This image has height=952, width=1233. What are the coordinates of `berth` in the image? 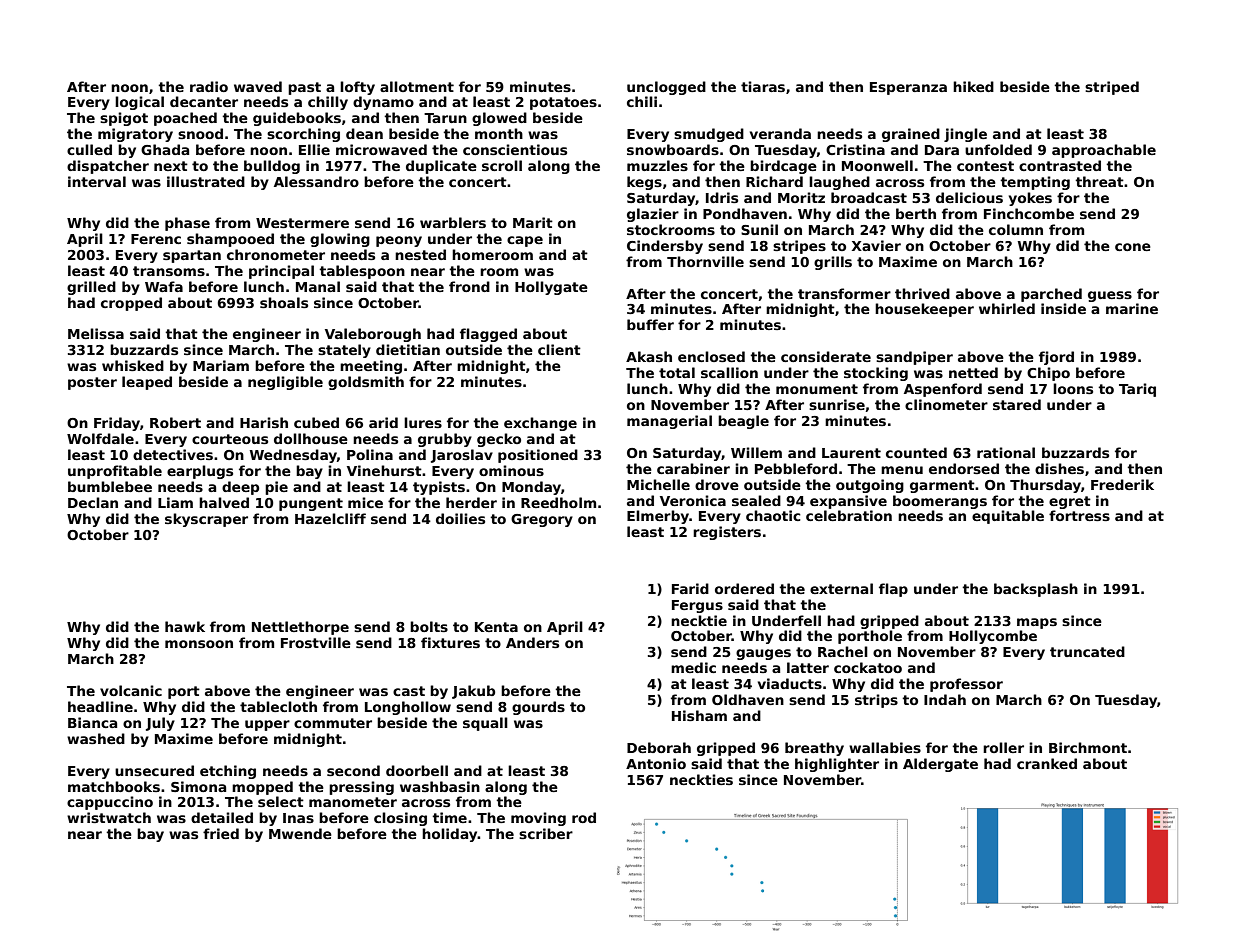 It's located at (916, 213).
